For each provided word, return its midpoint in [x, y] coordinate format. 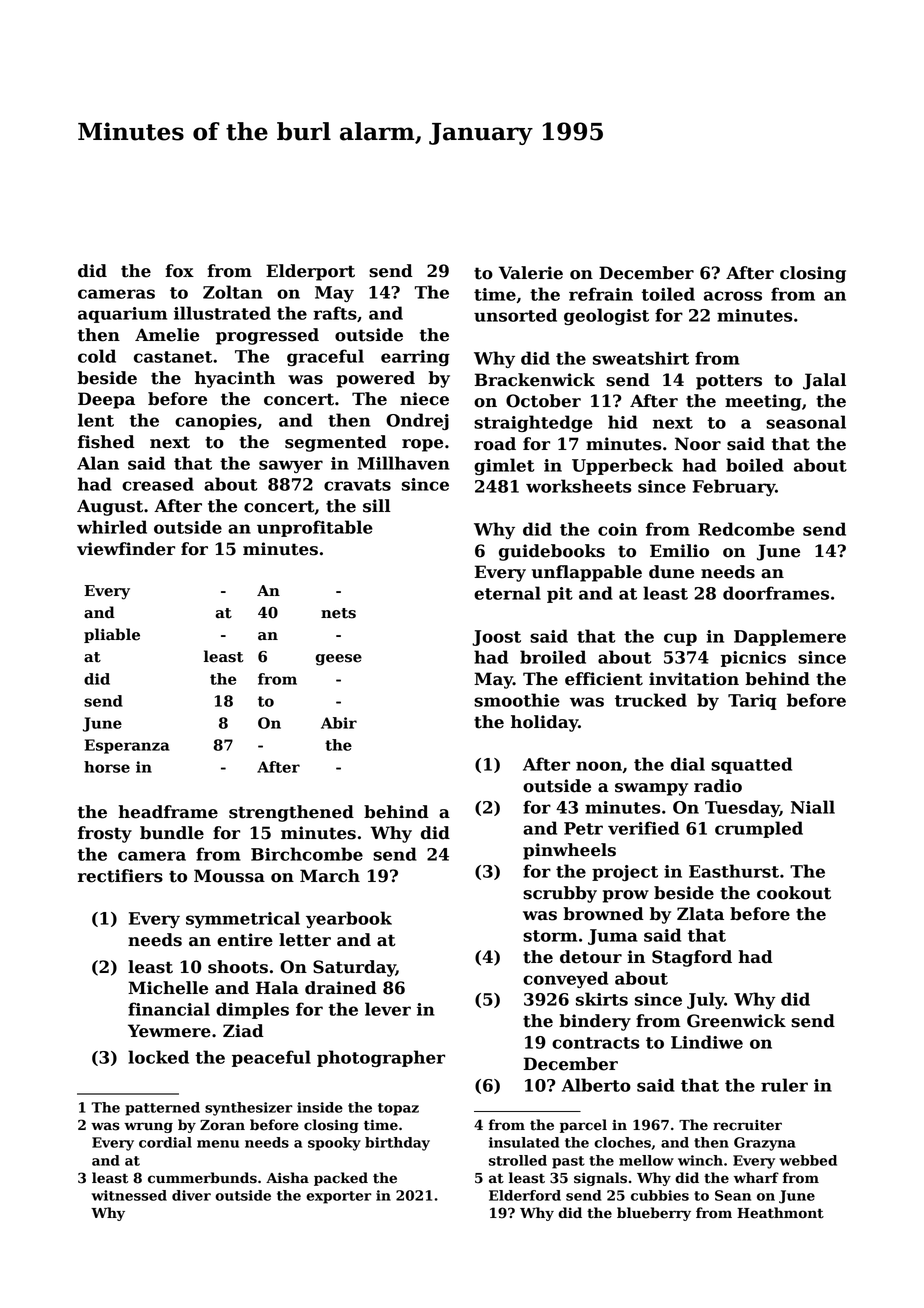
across [733, 296]
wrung [148, 1127]
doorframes [776, 593]
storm [550, 936]
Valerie [531, 273]
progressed [267, 336]
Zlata [700, 914]
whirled [112, 527]
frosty [105, 834]
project [625, 873]
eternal [507, 593]
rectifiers [120, 876]
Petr [583, 828]
